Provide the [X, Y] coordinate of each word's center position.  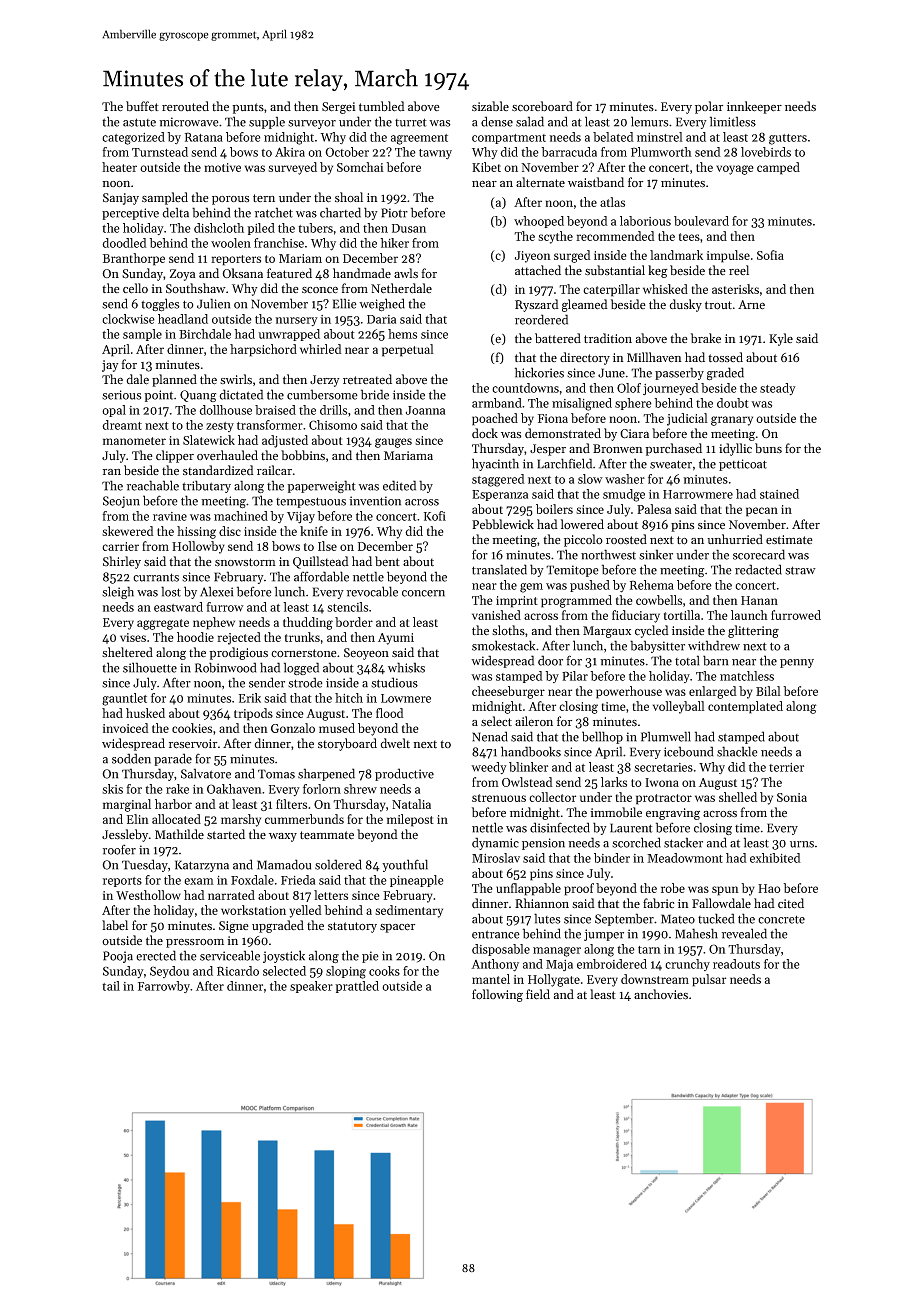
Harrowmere [698, 494]
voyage [735, 170]
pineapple [417, 881]
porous [230, 200]
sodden [131, 758]
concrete [781, 919]
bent [387, 561]
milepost [410, 820]
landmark [676, 255]
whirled [321, 349]
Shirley [122, 562]
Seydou [169, 972]
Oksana [242, 273]
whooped [539, 222]
